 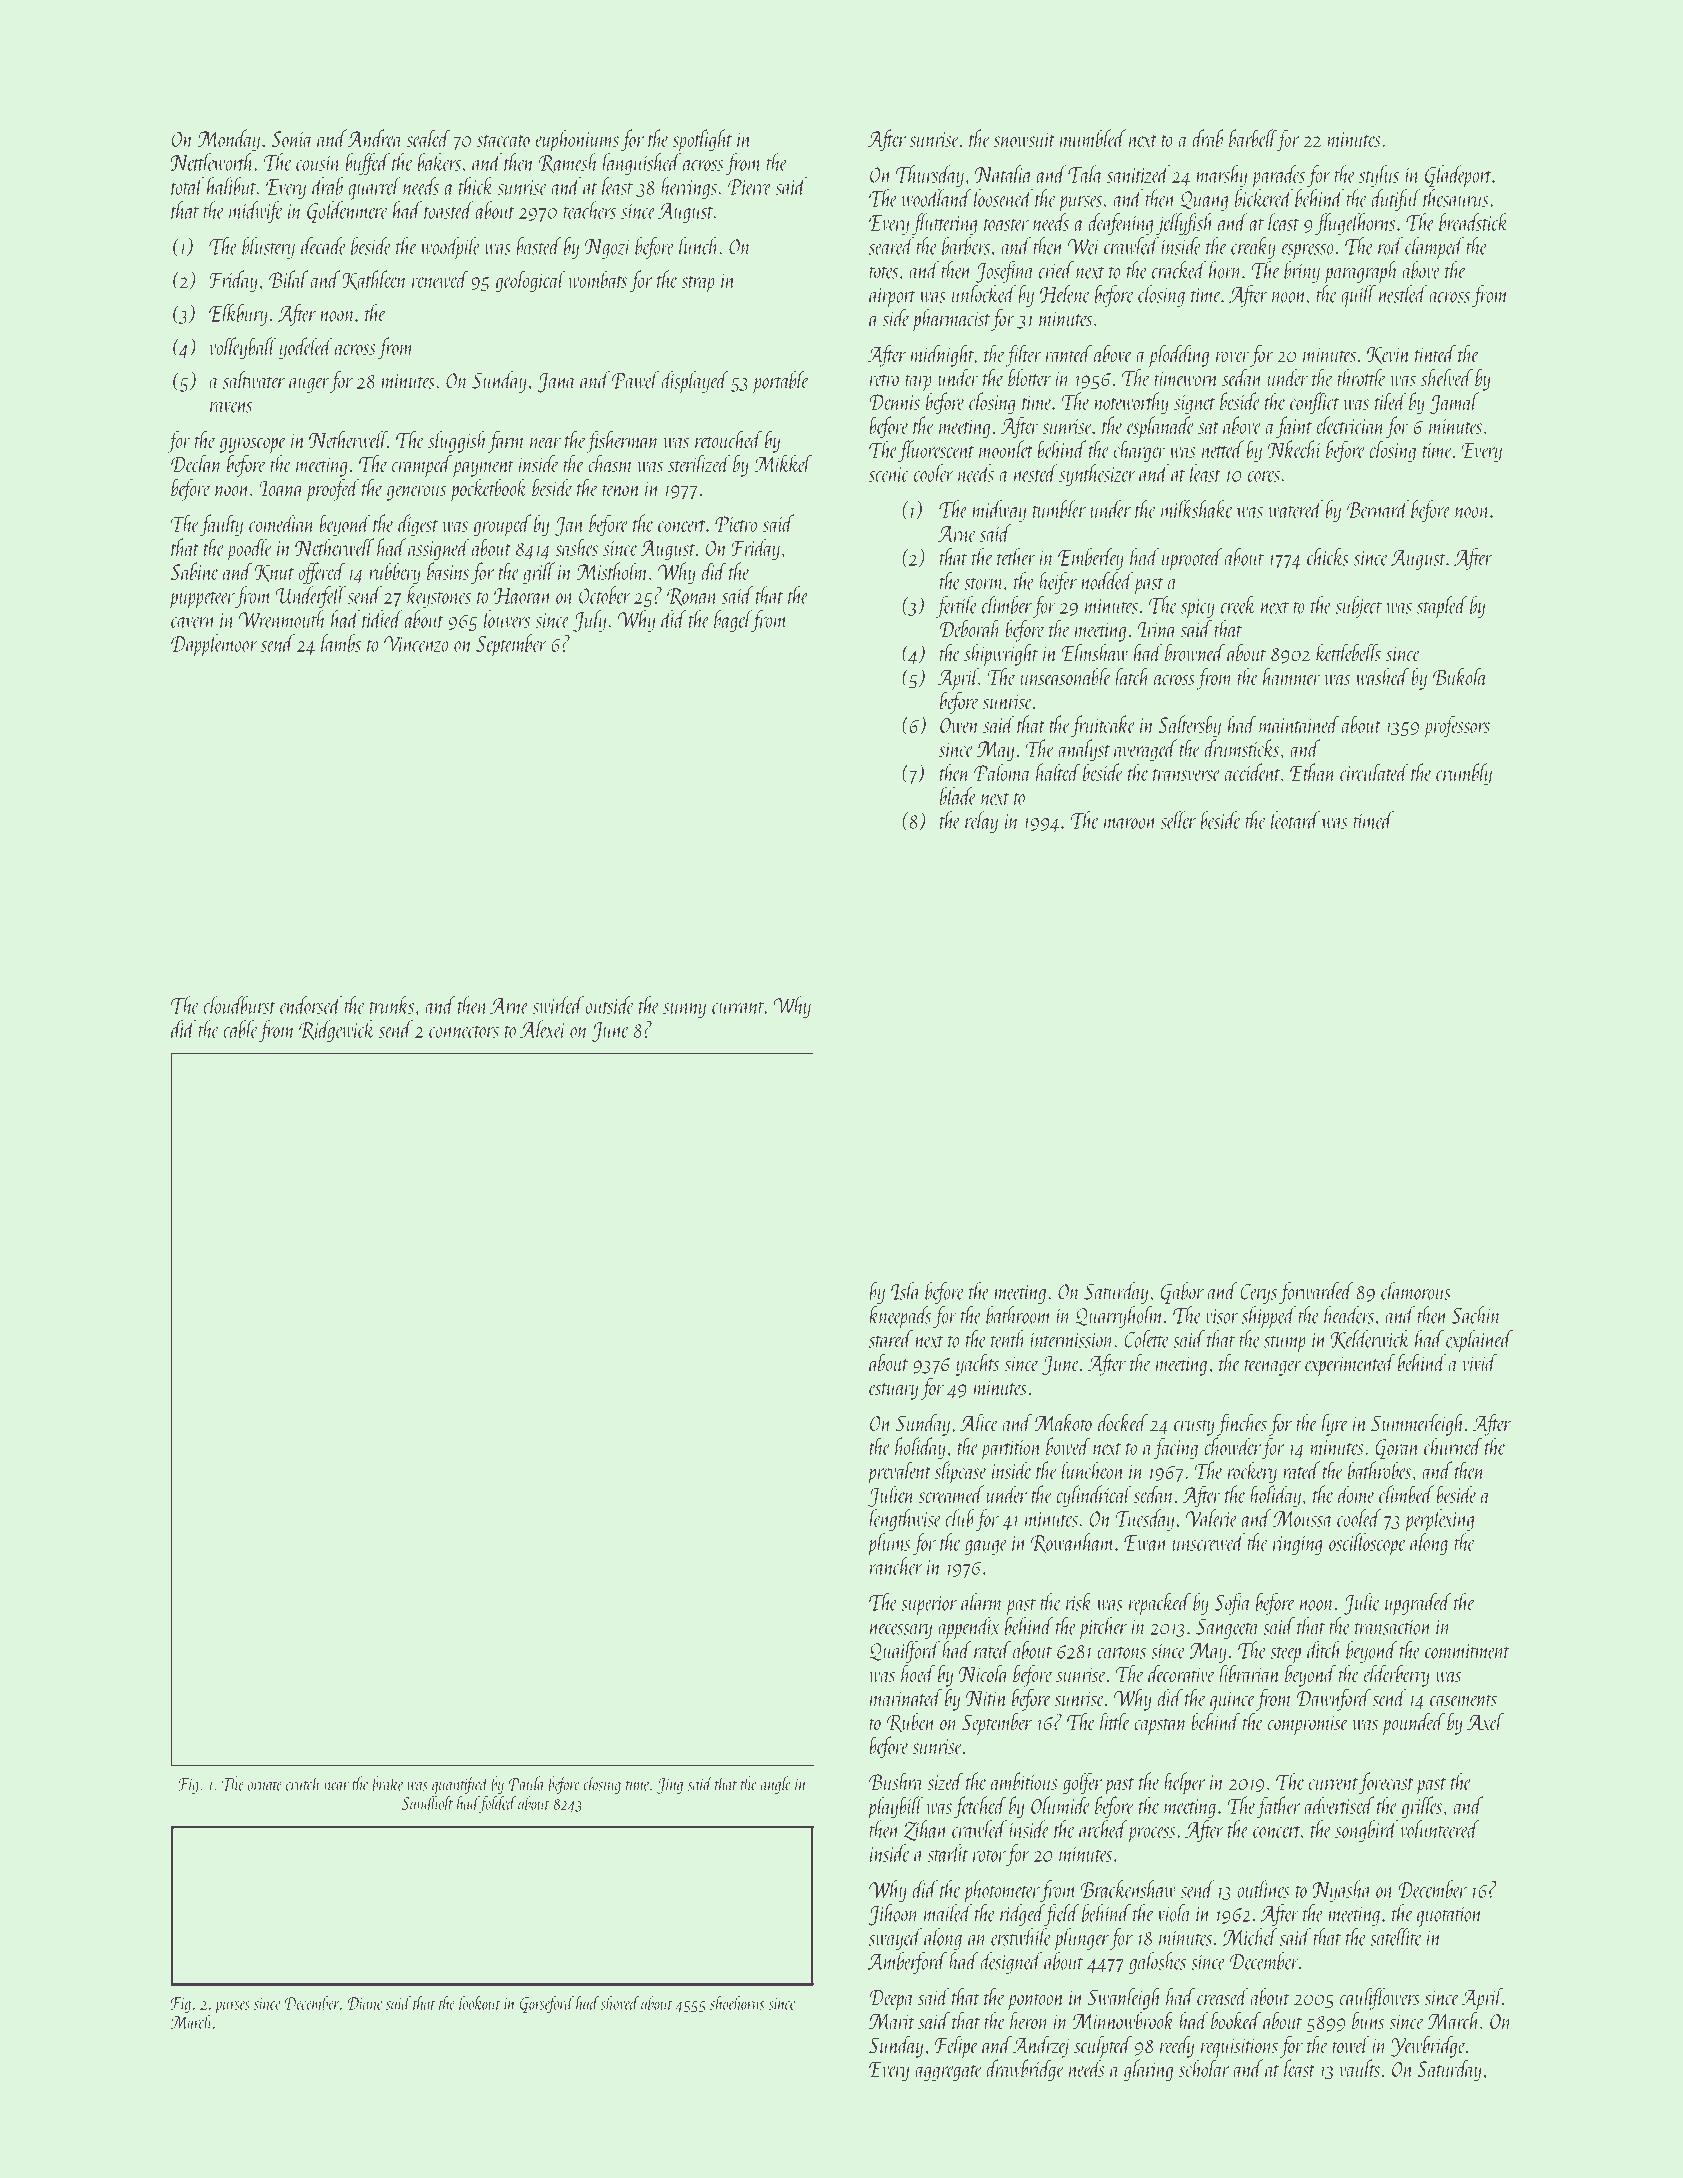 I want to click on Gladeport, so click(x=1458, y=176).
